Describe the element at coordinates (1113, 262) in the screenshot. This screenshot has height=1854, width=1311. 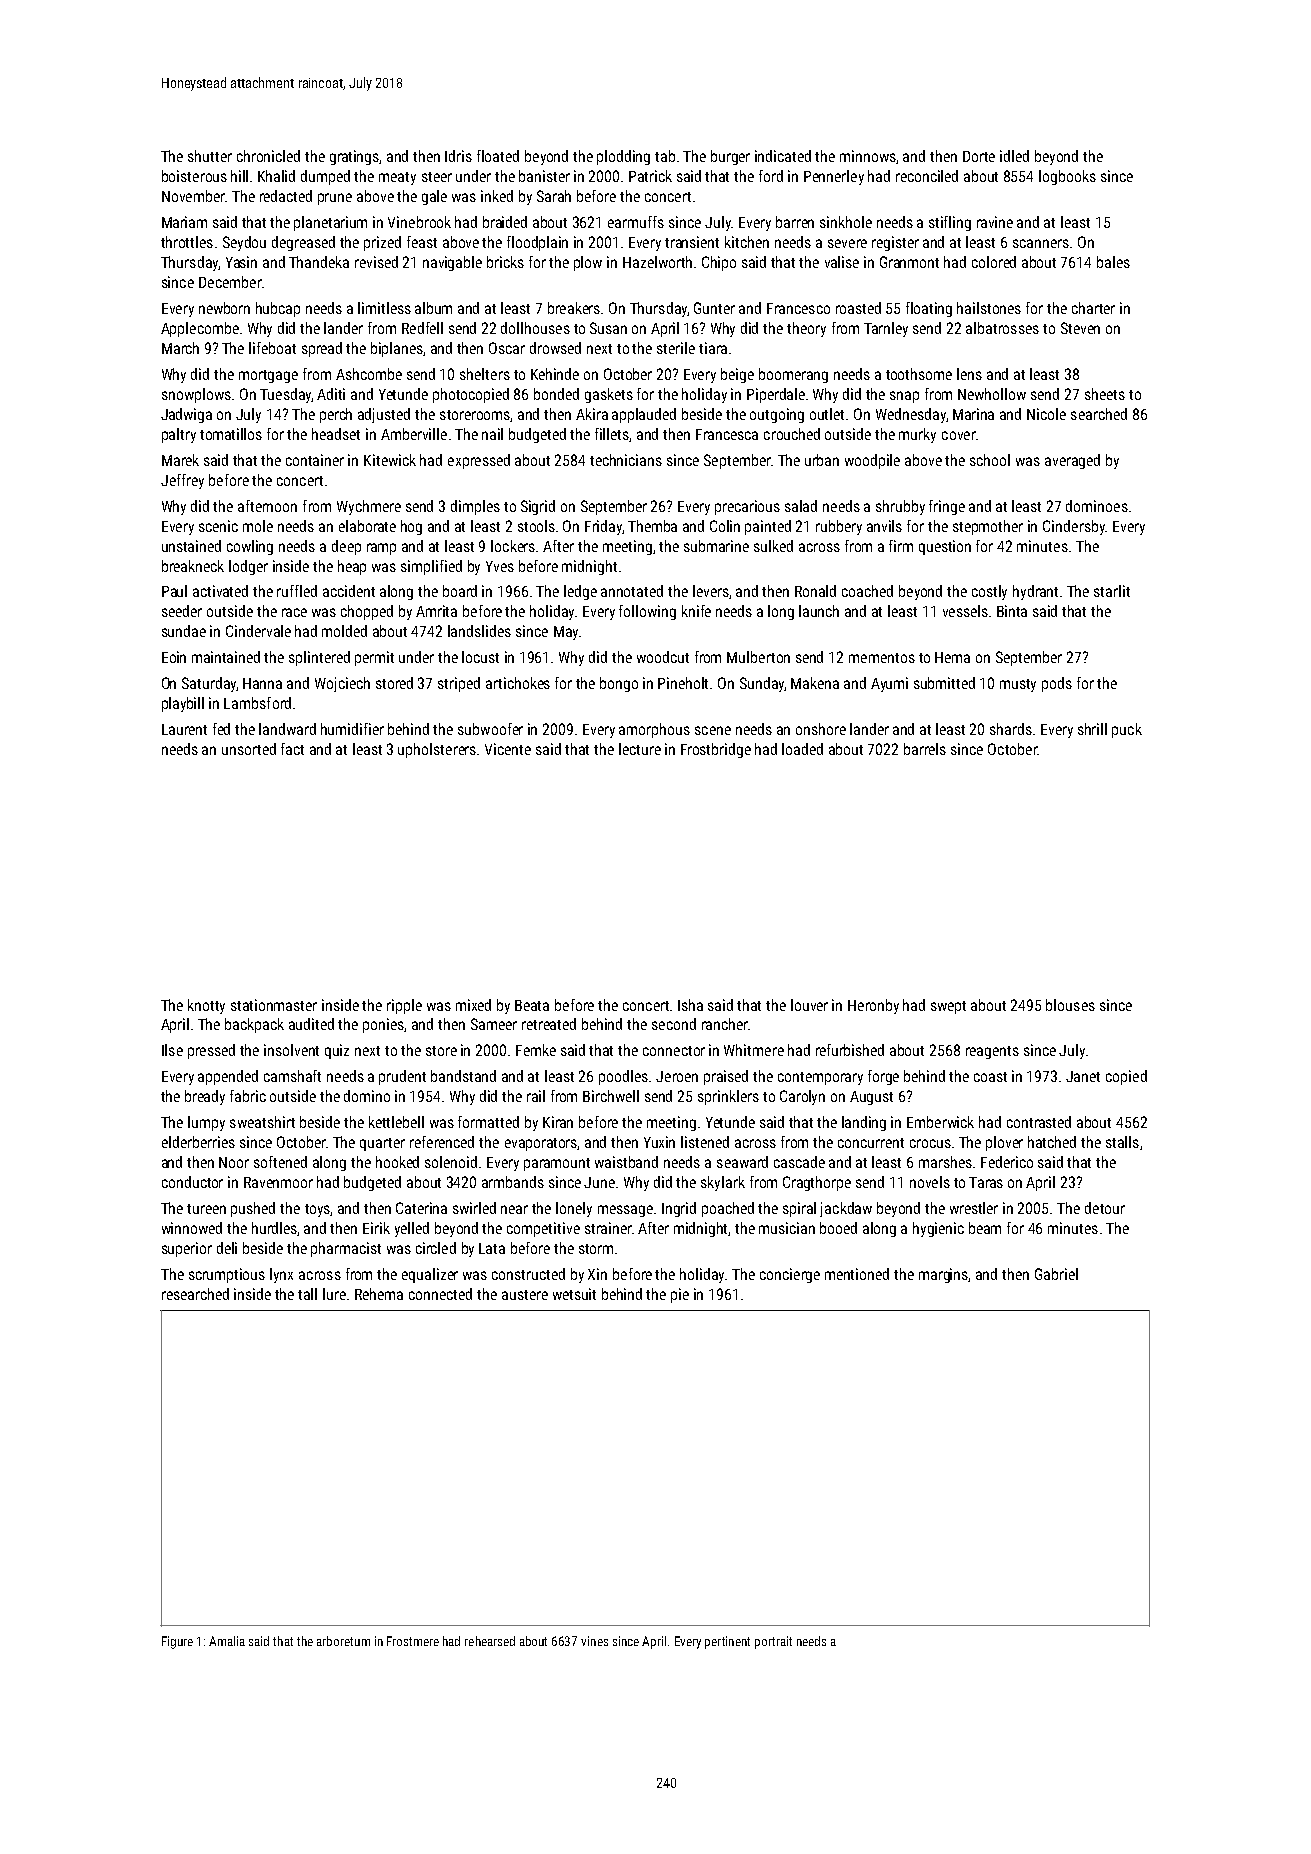
I see `bales` at that location.
